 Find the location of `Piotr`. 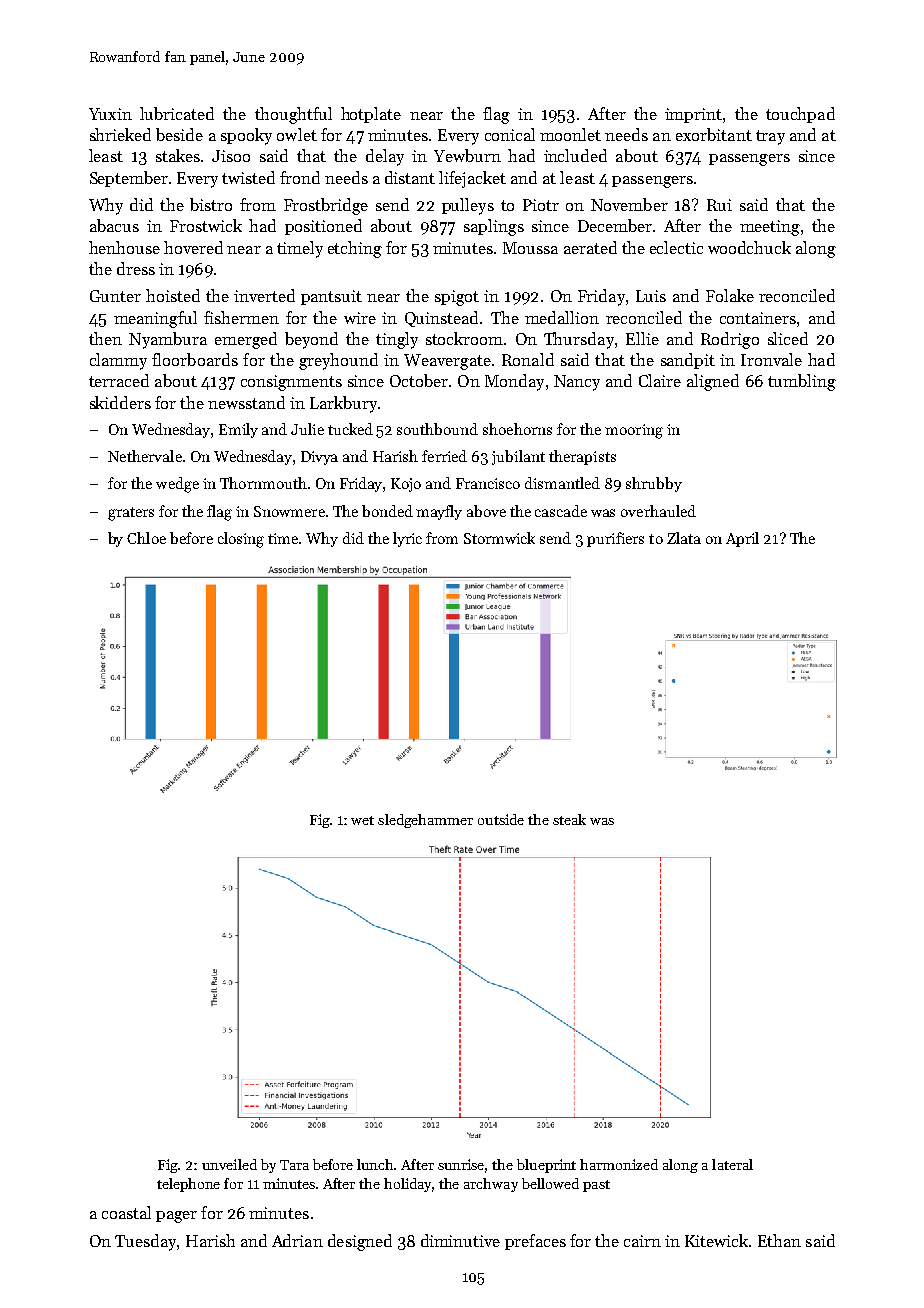

Piotr is located at coordinates (541, 205).
